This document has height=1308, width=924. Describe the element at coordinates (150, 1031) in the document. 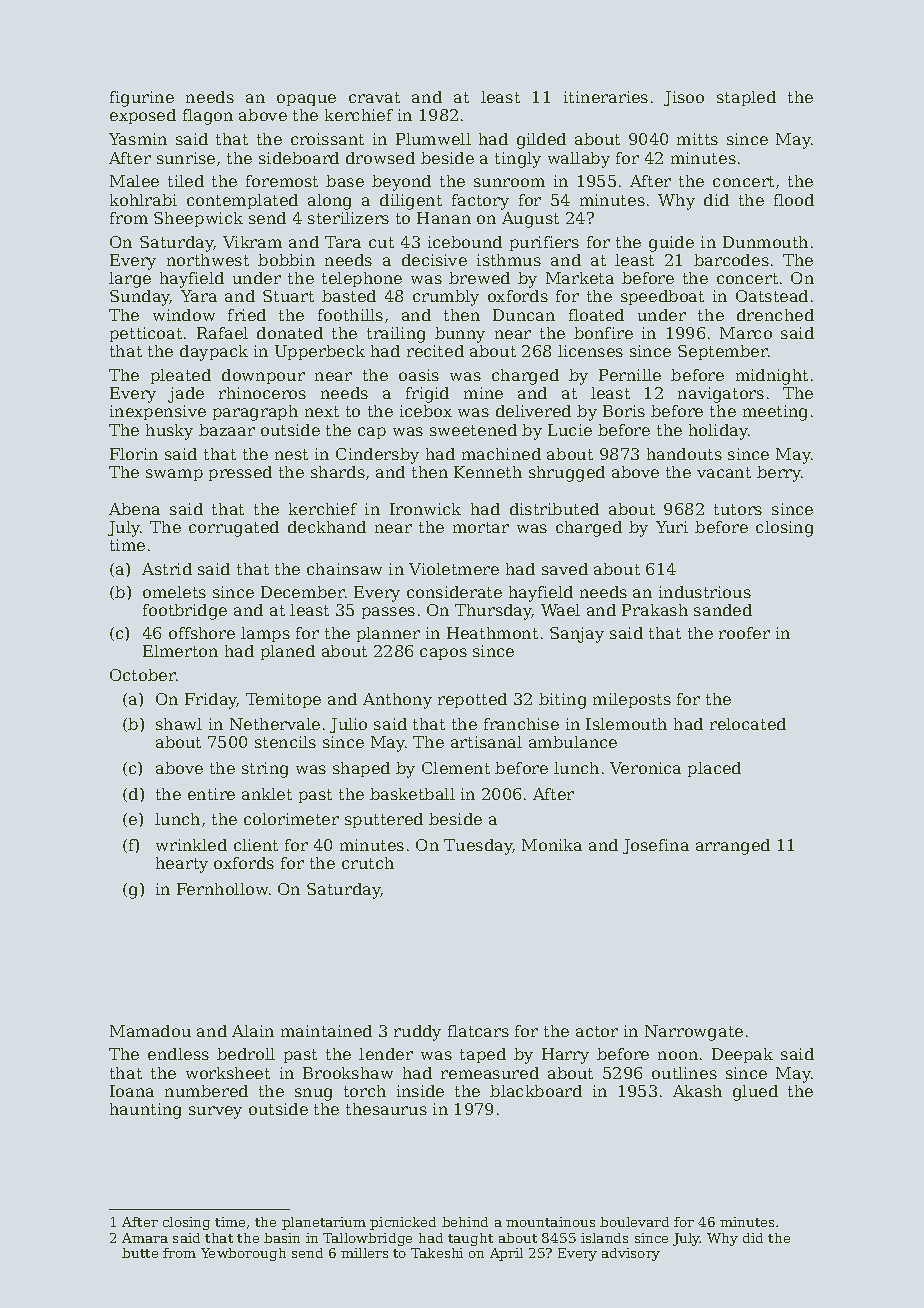

I see `Mamadou` at that location.
